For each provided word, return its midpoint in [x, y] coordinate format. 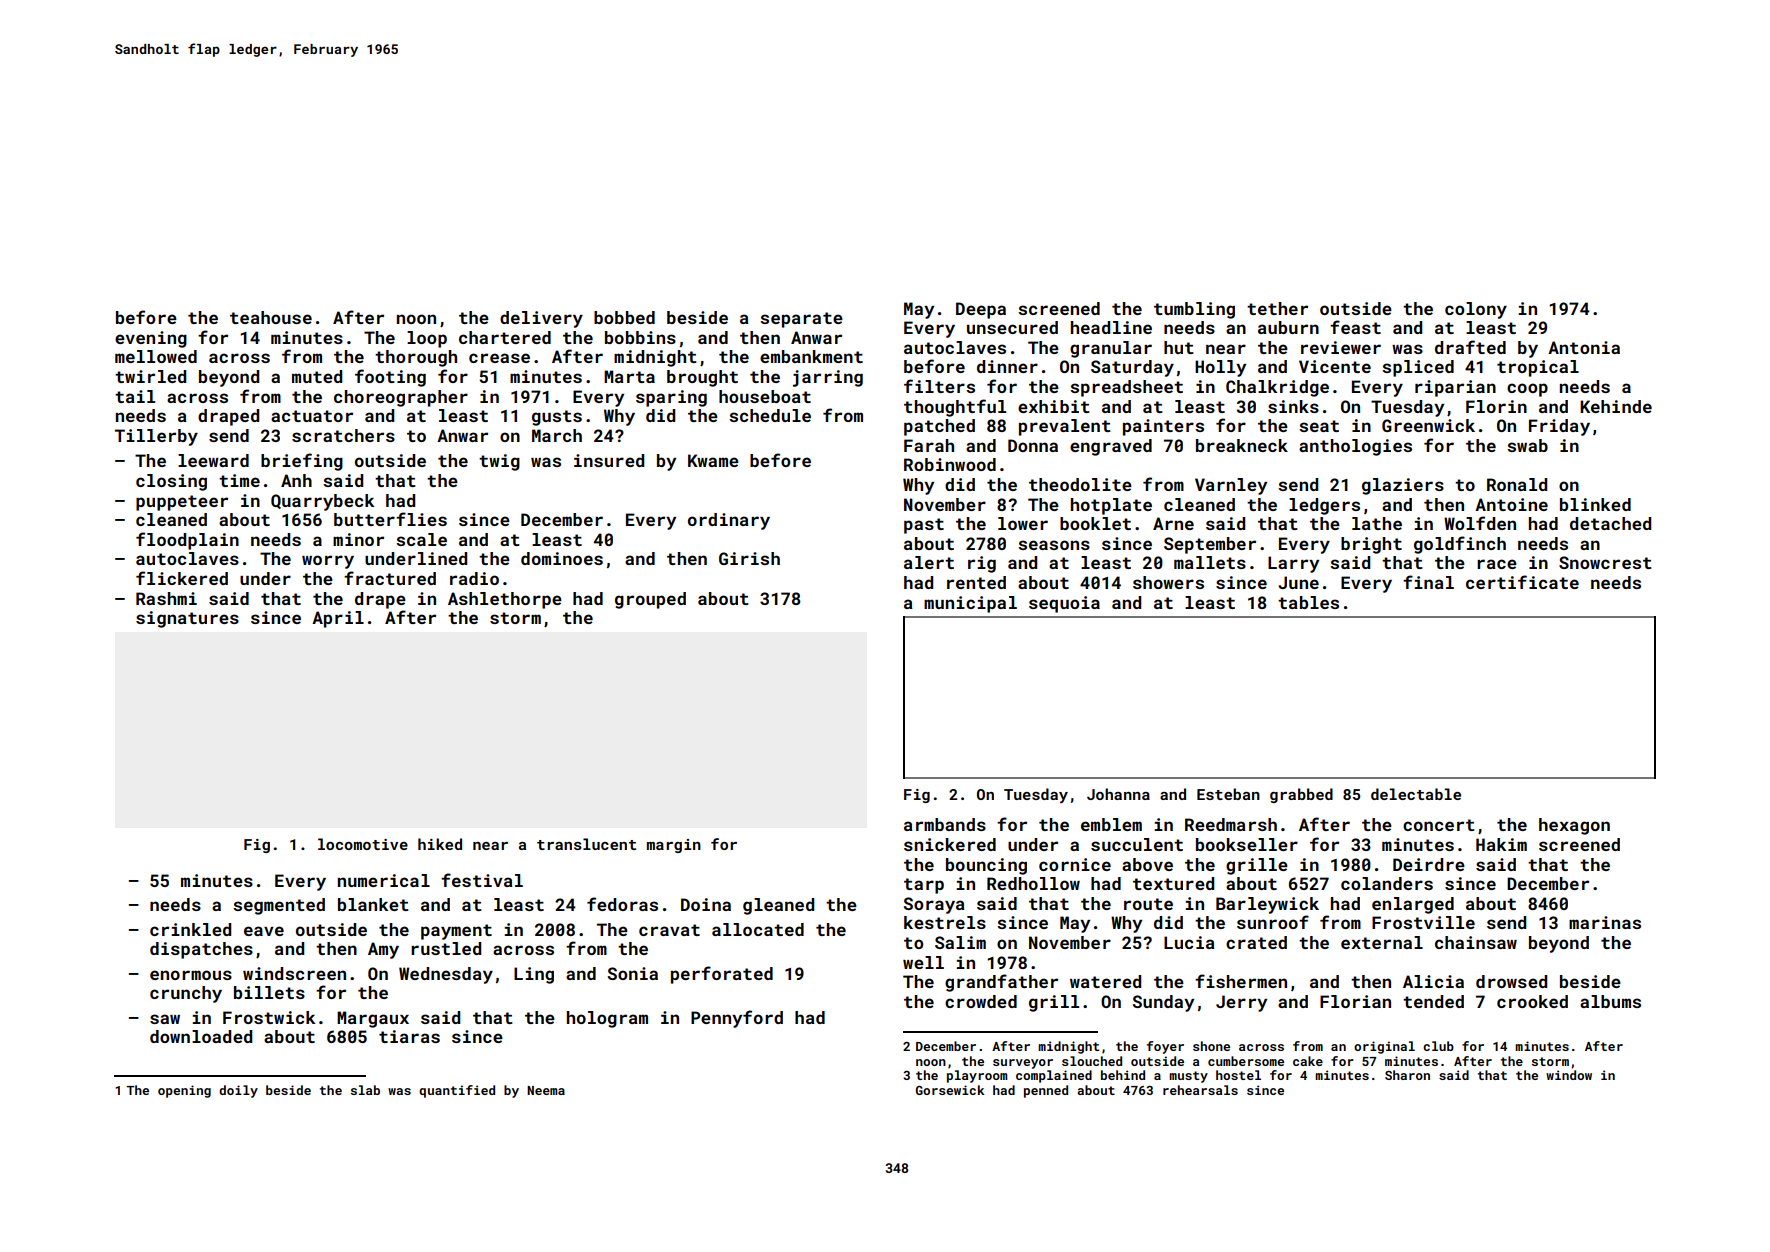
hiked [440, 844]
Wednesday [446, 975]
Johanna [1118, 794]
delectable [1416, 794]
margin [674, 846]
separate [801, 320]
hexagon [1574, 826]
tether [1277, 308]
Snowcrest [1605, 562]
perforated [722, 975]
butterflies [390, 519]
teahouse [271, 317]
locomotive [363, 844]
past [924, 526]
